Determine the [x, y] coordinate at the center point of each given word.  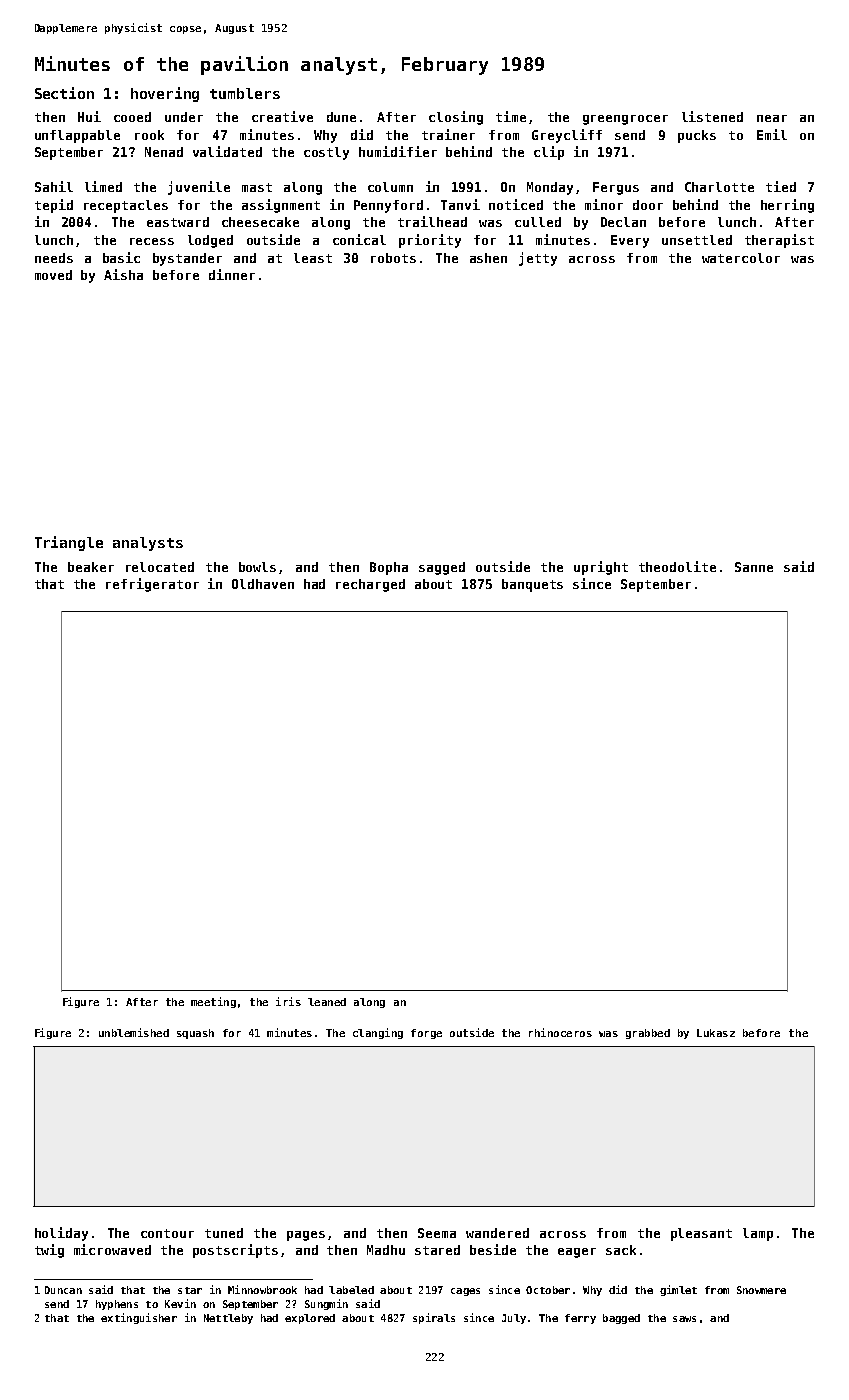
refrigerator [152, 585]
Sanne [754, 567]
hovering [165, 94]
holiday [61, 1234]
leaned [327, 1002]
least [313, 258]
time [511, 116]
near [772, 118]
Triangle [69, 543]
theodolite [677, 566]
